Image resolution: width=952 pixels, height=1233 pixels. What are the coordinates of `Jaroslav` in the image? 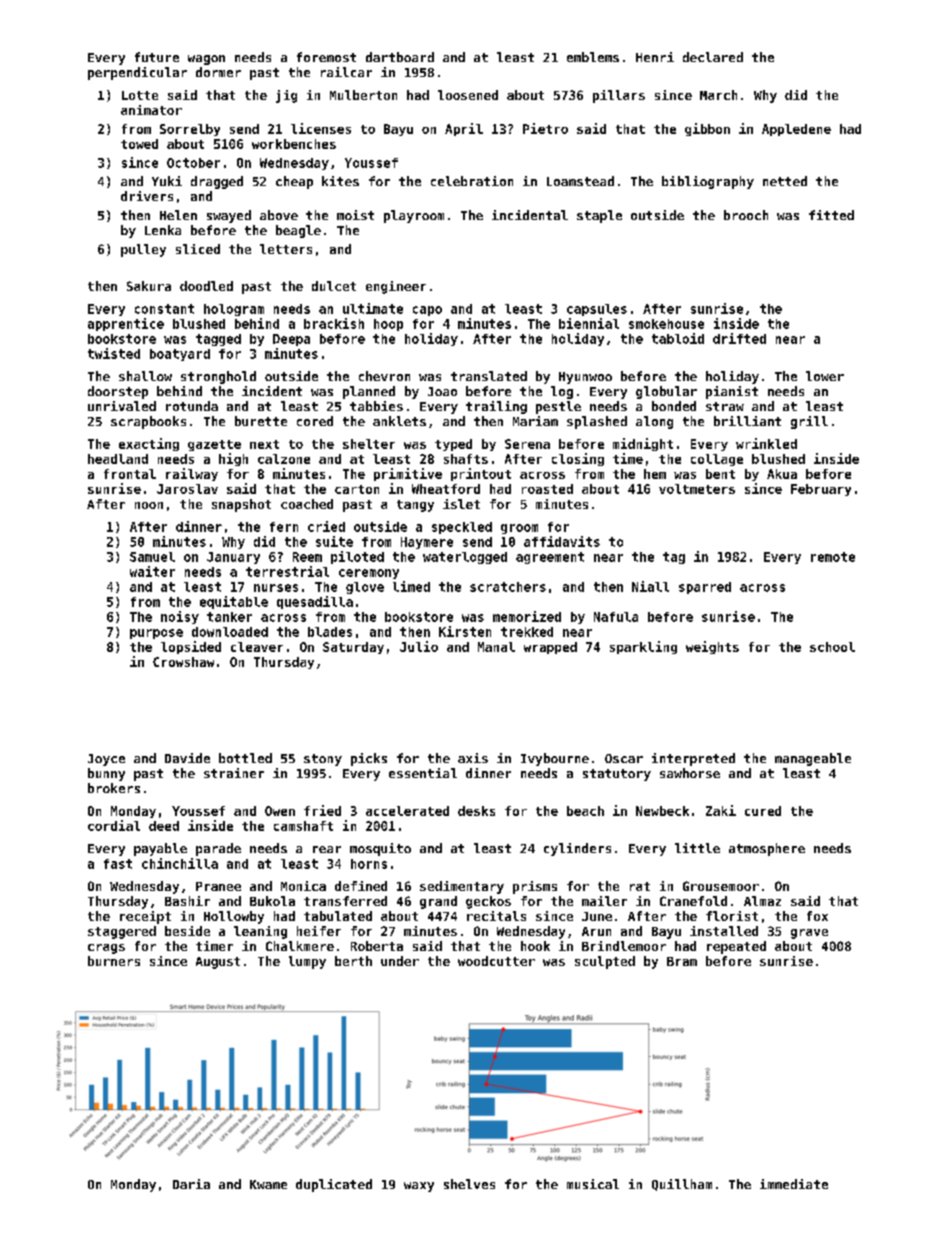 It's located at (187, 489).
